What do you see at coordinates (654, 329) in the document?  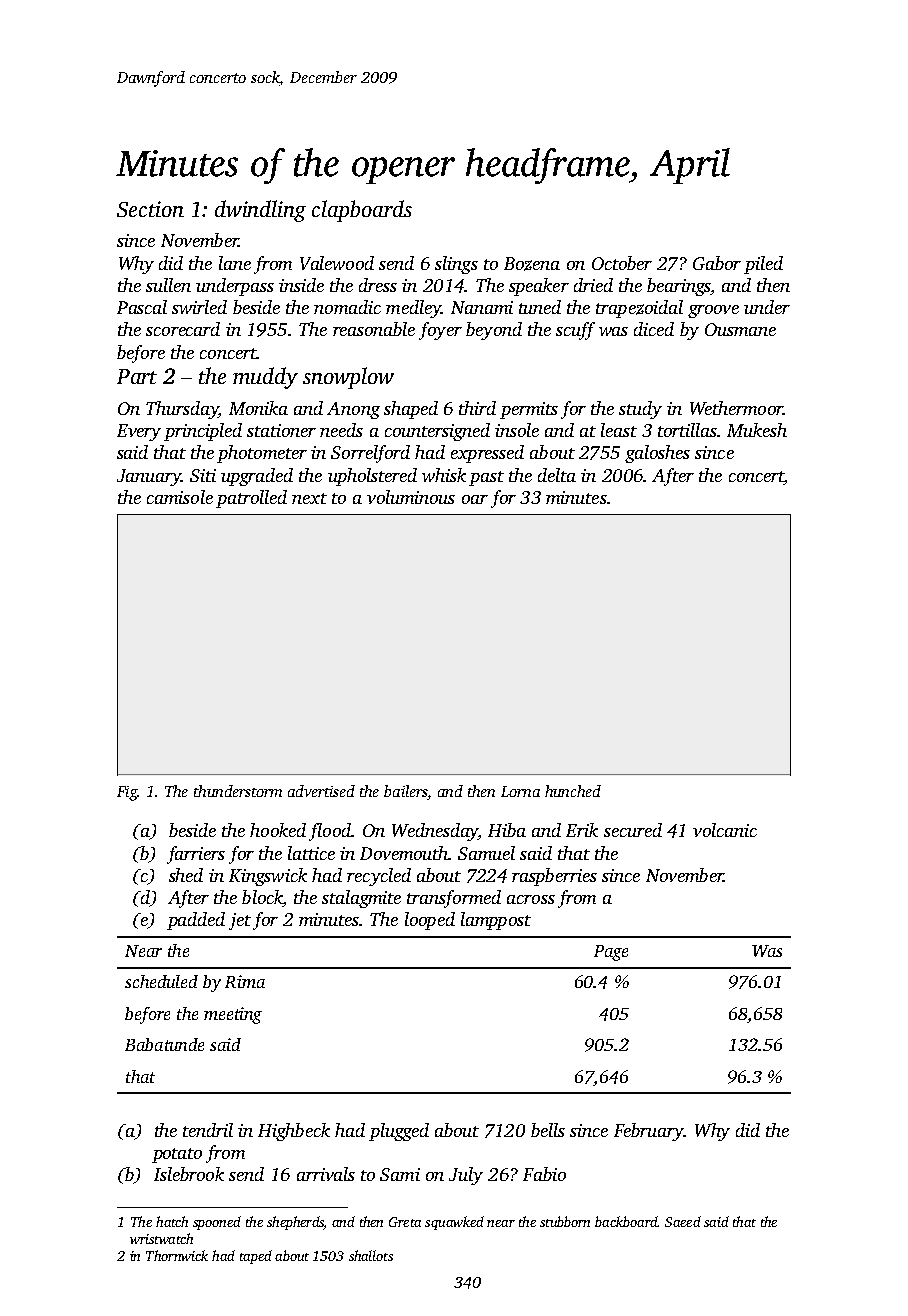 I see `diced` at bounding box center [654, 329].
